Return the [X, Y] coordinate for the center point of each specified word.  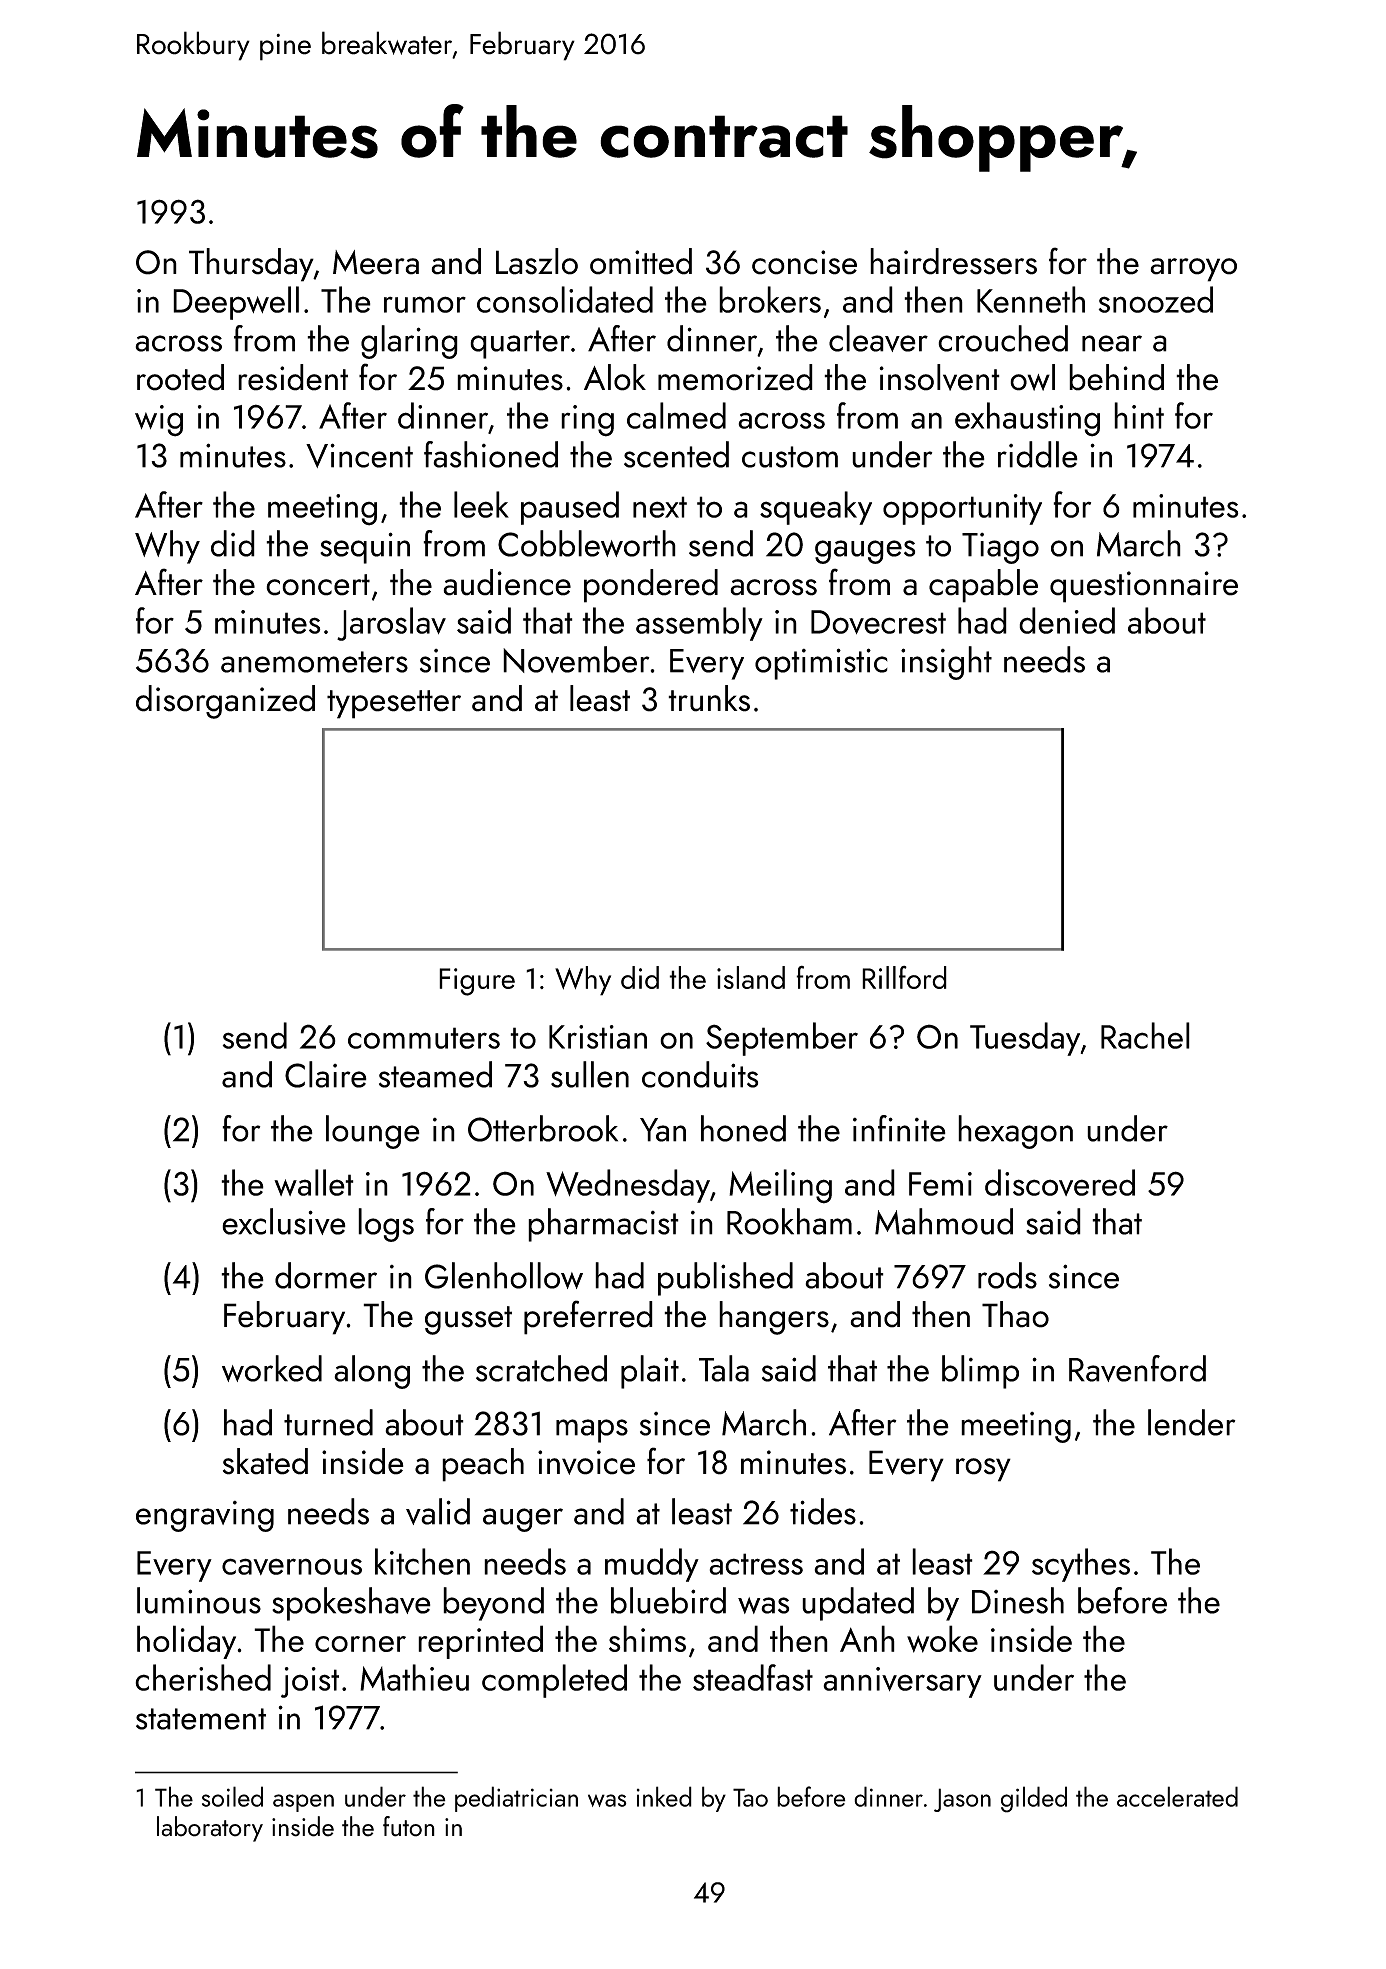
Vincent [359, 455]
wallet [314, 1182]
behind [1116, 377]
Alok [615, 377]
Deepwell [236, 303]
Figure [477, 982]
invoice [586, 1462]
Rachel [1145, 1035]
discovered [1060, 1182]
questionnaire [1144, 587]
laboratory [210, 1829]
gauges [865, 552]
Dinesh [1018, 1600]
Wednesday [628, 1186]
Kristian [598, 1037]
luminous [199, 1600]
